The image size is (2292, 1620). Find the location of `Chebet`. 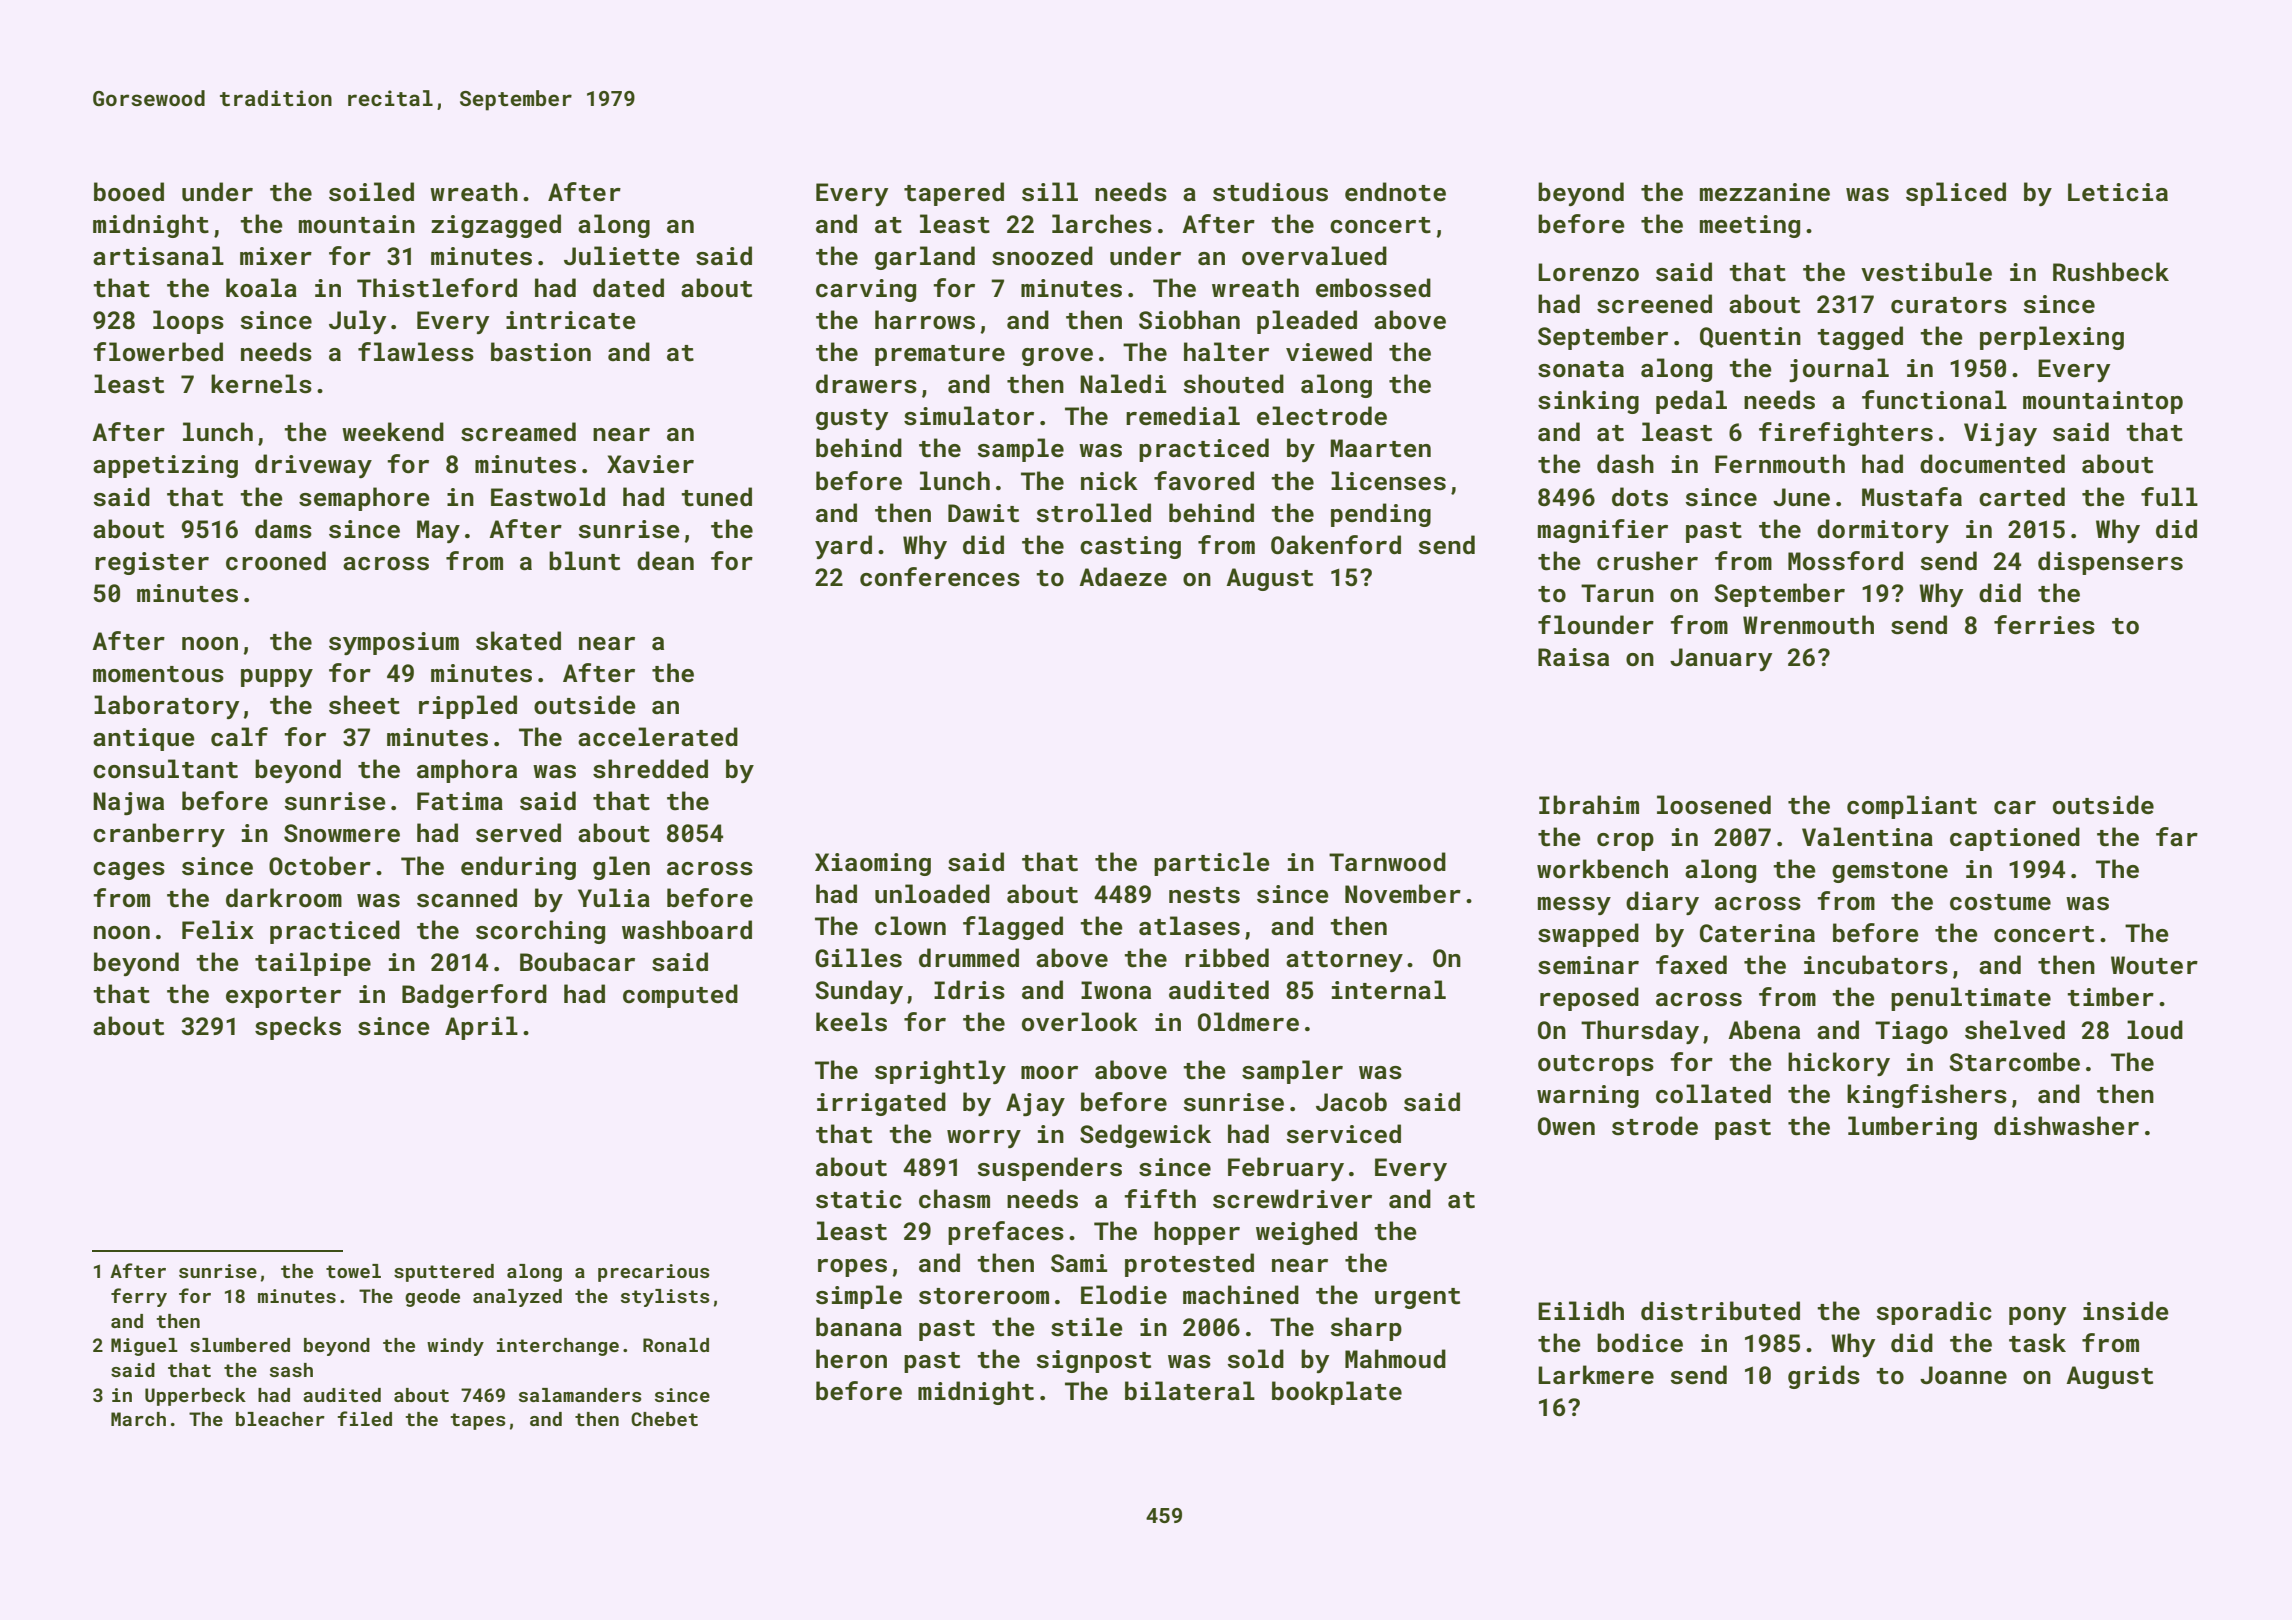

Chebet is located at coordinates (664, 1419).
